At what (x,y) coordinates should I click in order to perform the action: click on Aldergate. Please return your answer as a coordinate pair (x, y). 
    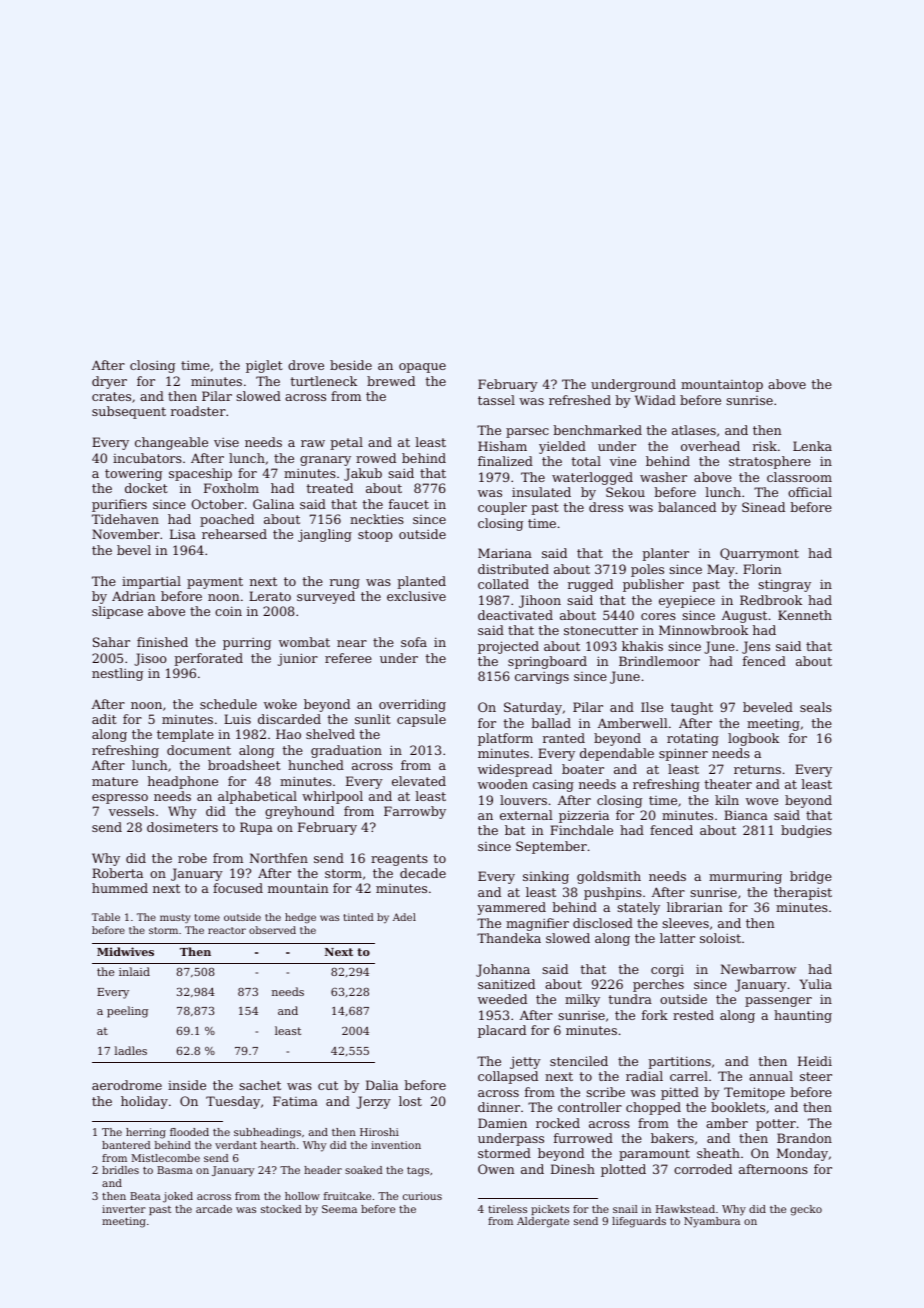
    Looking at the image, I should click on (543, 1222).
